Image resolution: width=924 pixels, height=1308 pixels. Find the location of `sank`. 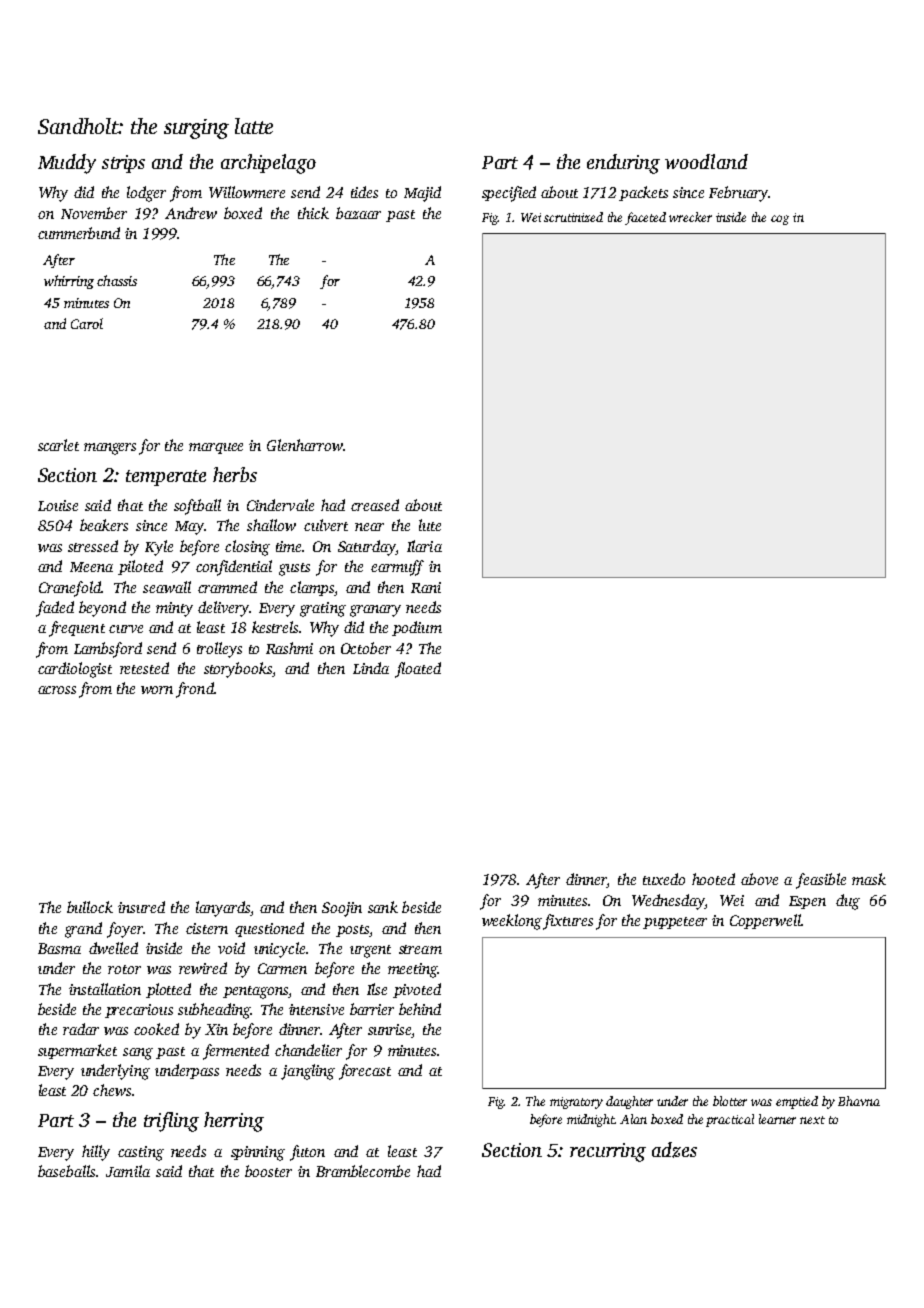

sank is located at coordinates (383, 907).
